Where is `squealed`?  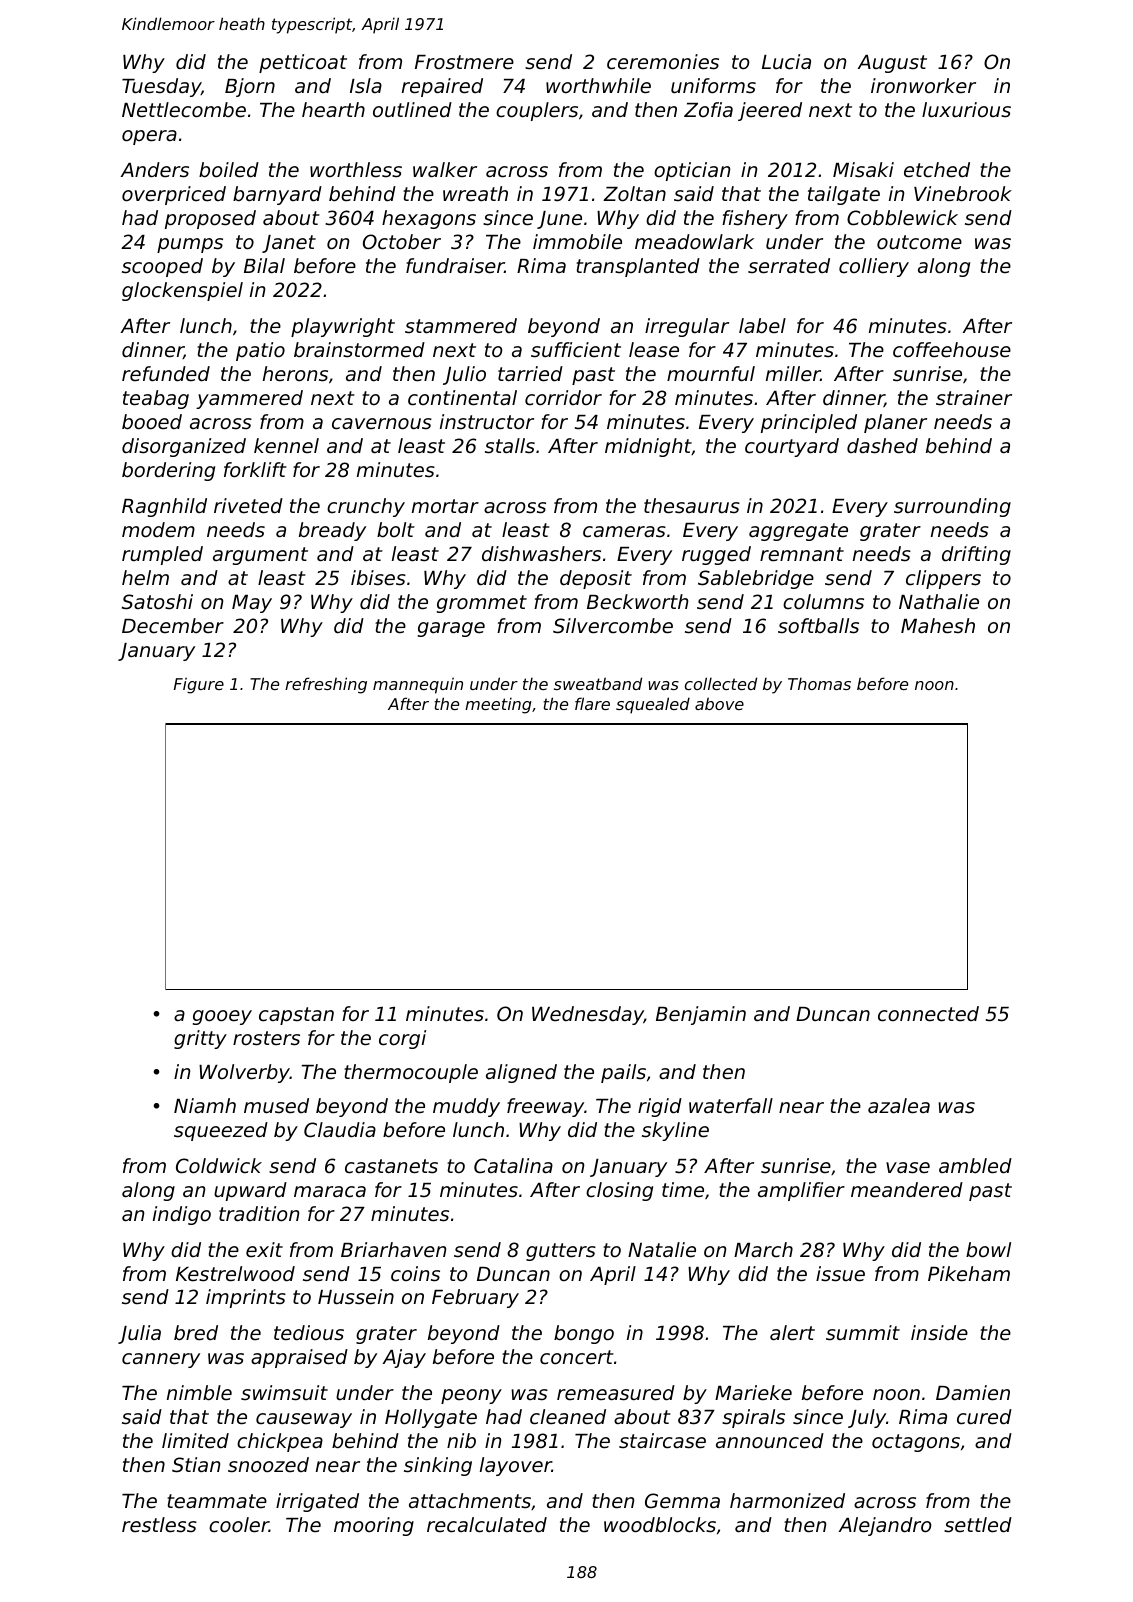
squealed is located at coordinates (653, 705).
